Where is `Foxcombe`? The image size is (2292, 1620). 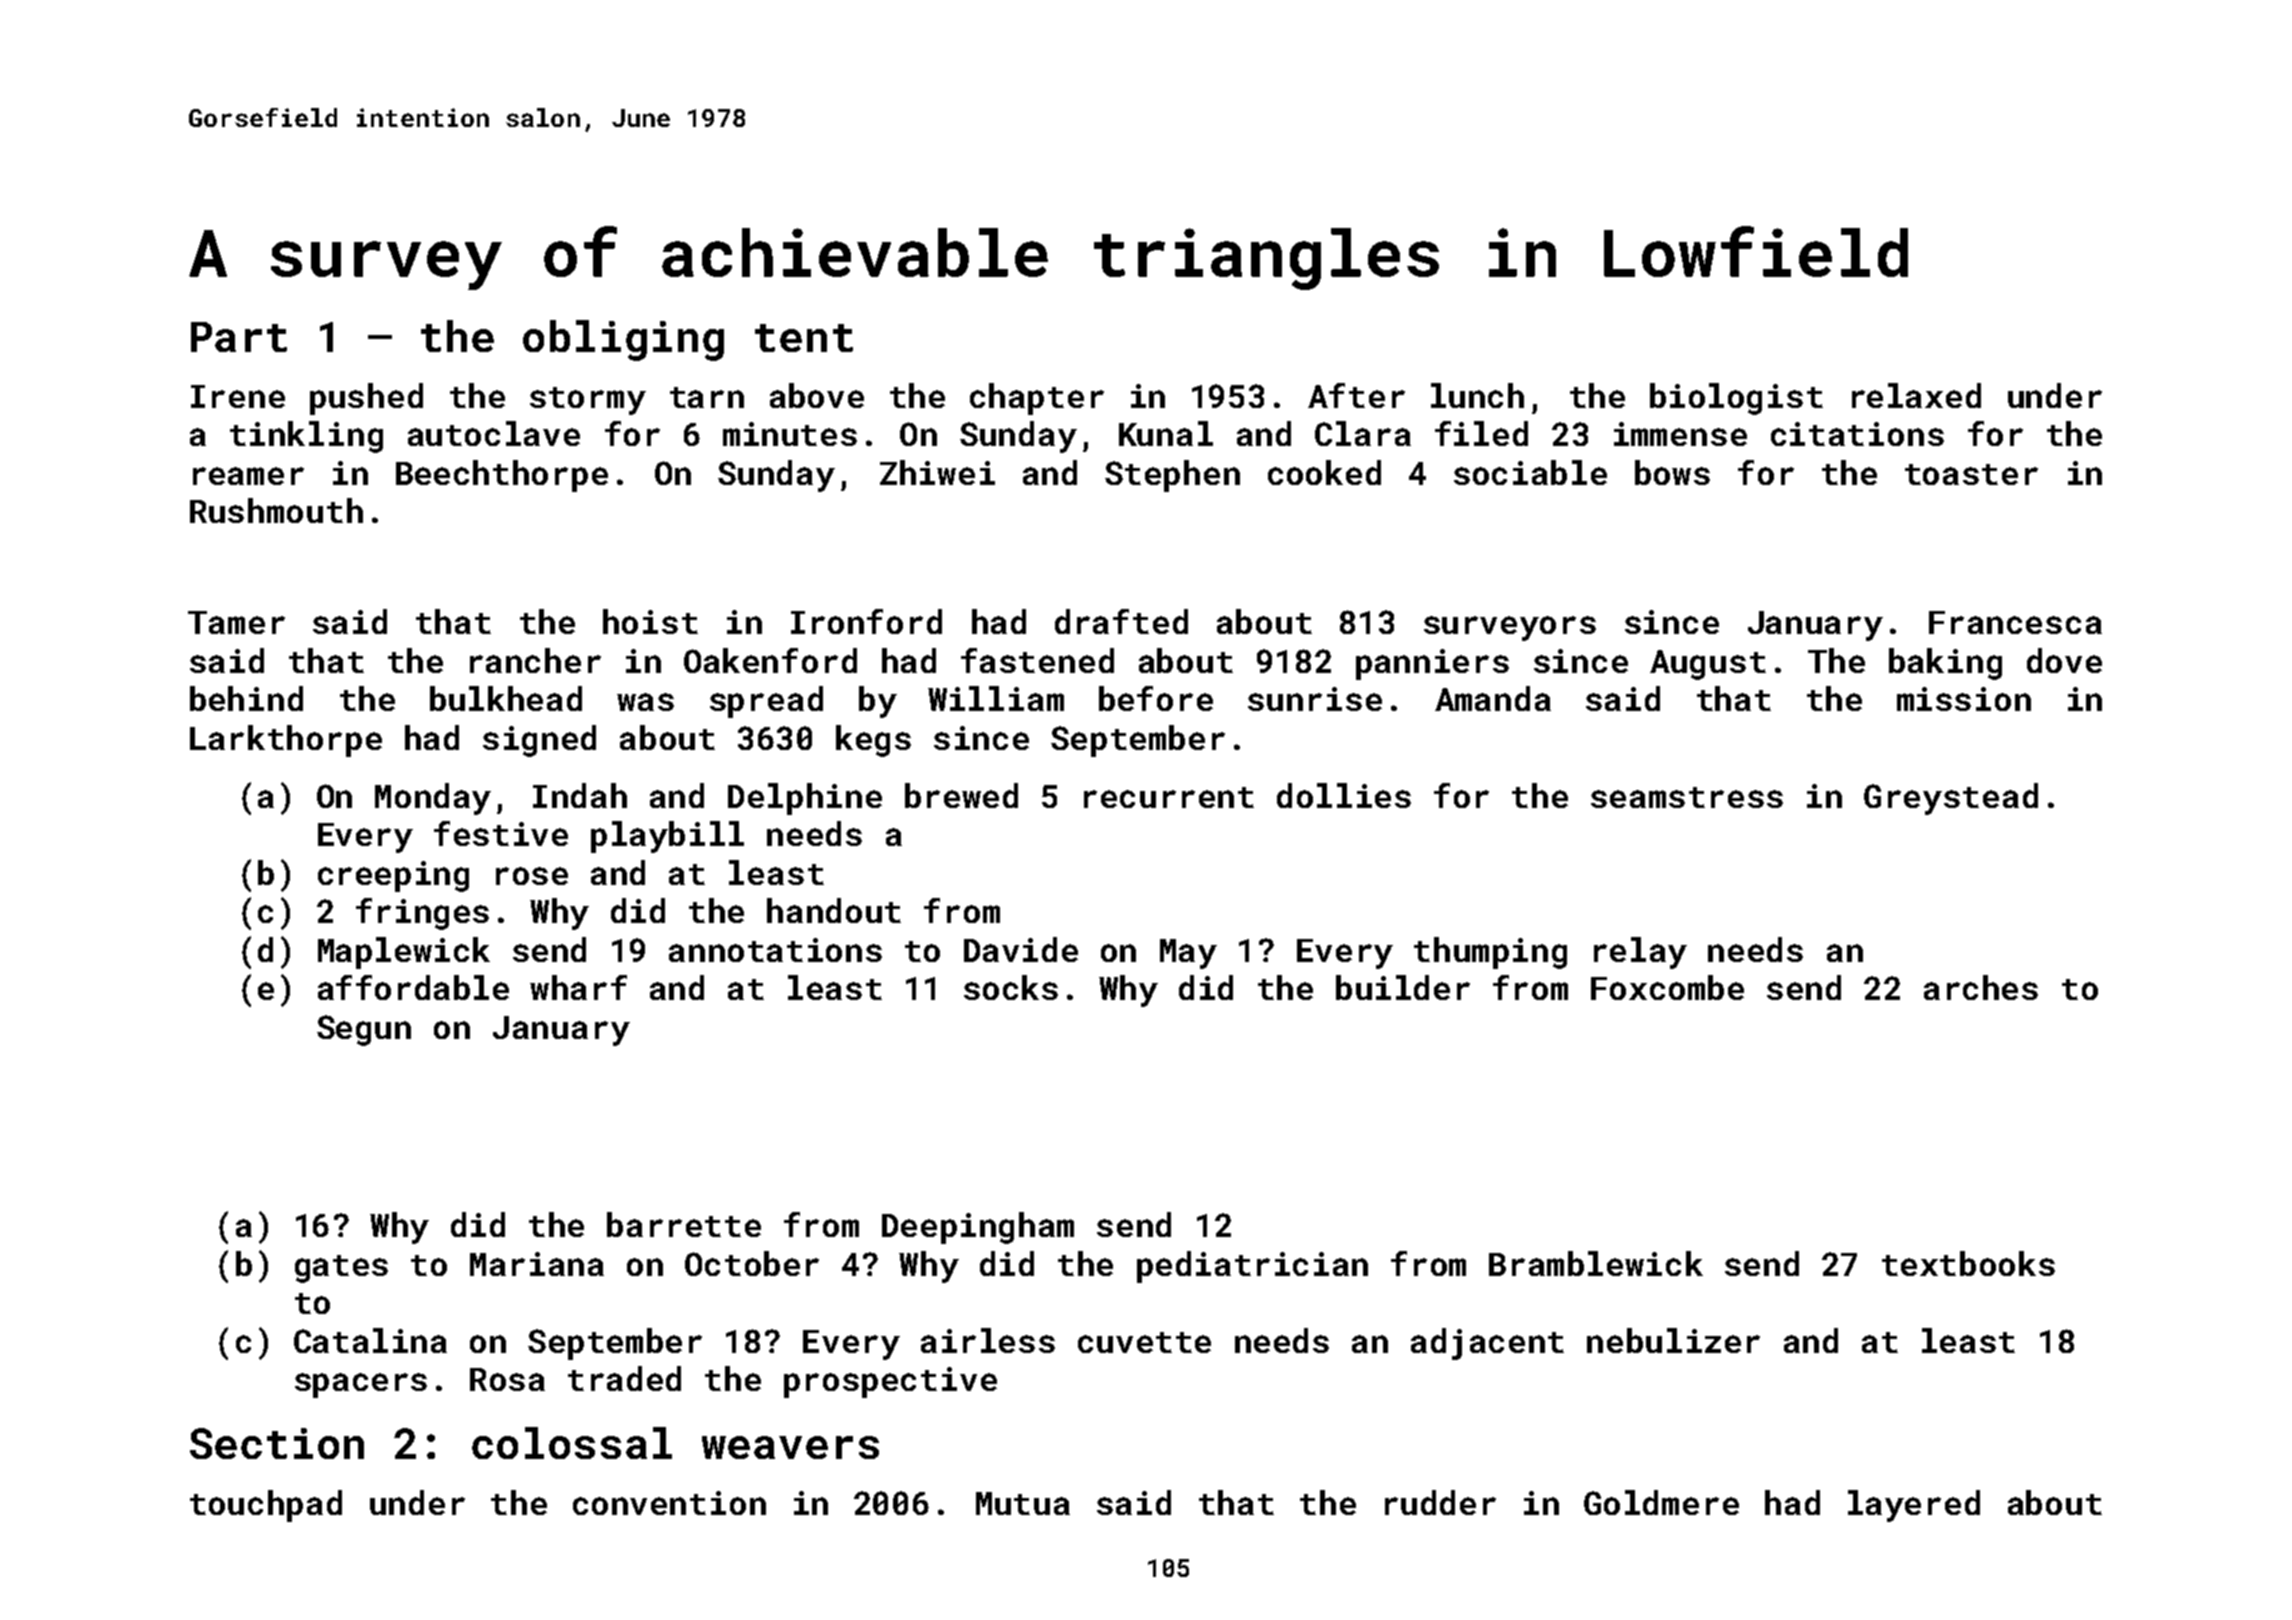 Foxcombe is located at coordinates (1667, 987).
